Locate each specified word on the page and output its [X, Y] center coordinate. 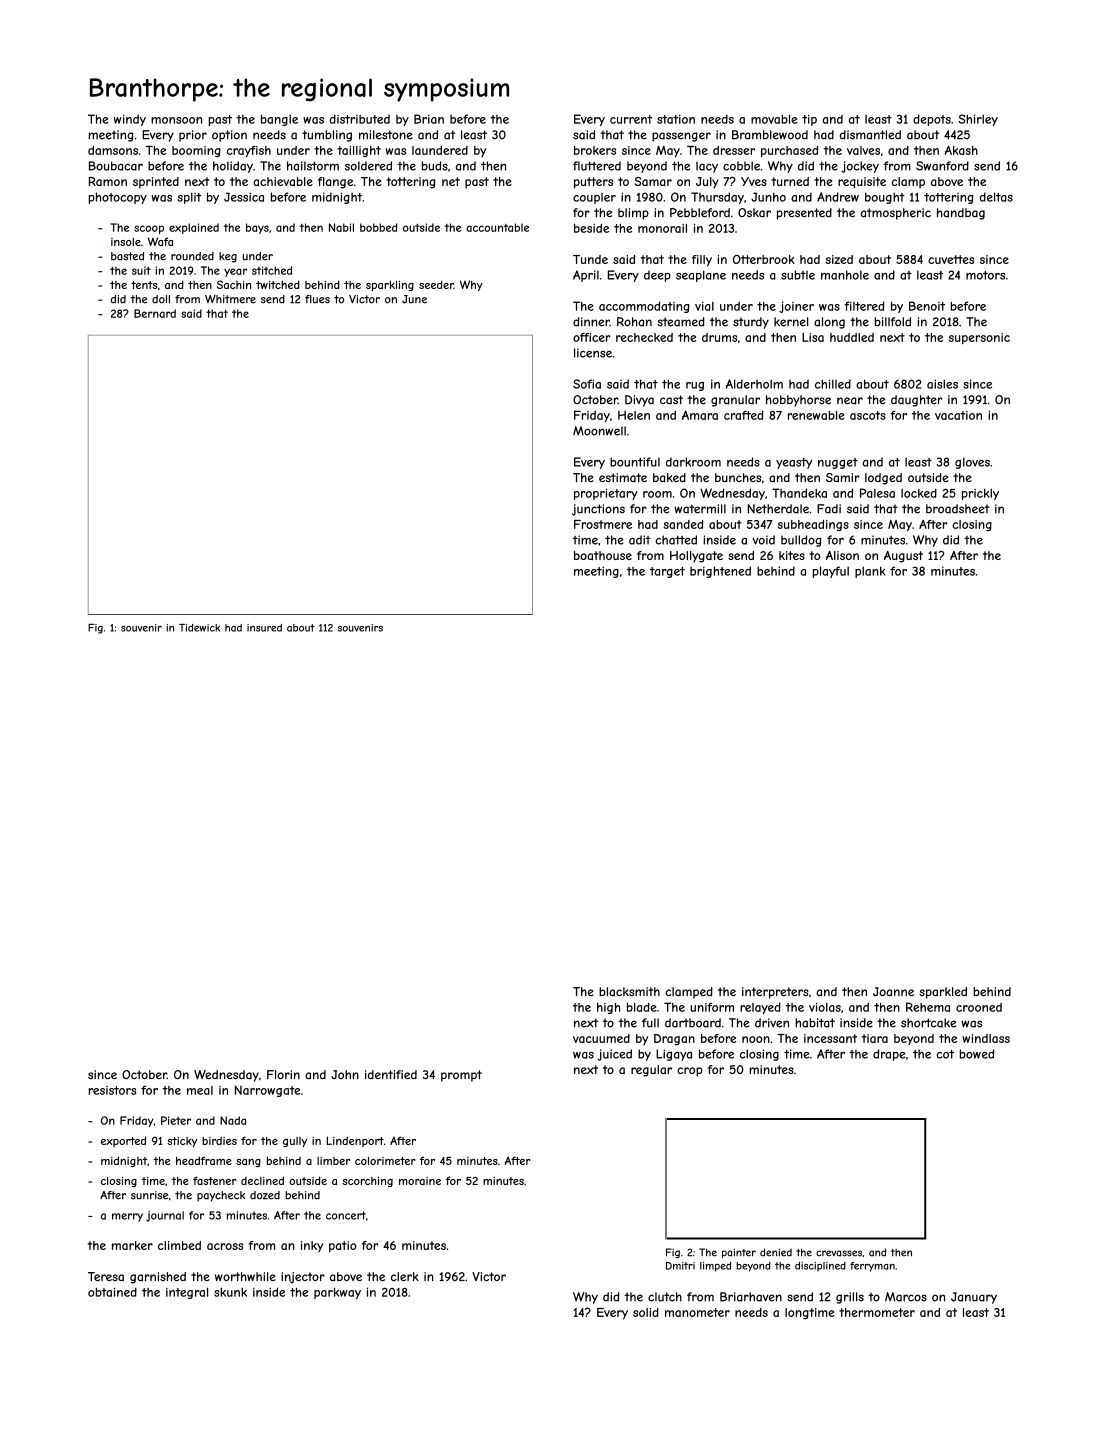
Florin [283, 1074]
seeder [436, 284]
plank [870, 572]
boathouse [603, 555]
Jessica [244, 197]
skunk [230, 1292]
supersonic [979, 338]
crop [690, 1072]
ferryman [872, 1267]
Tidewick [199, 628]
